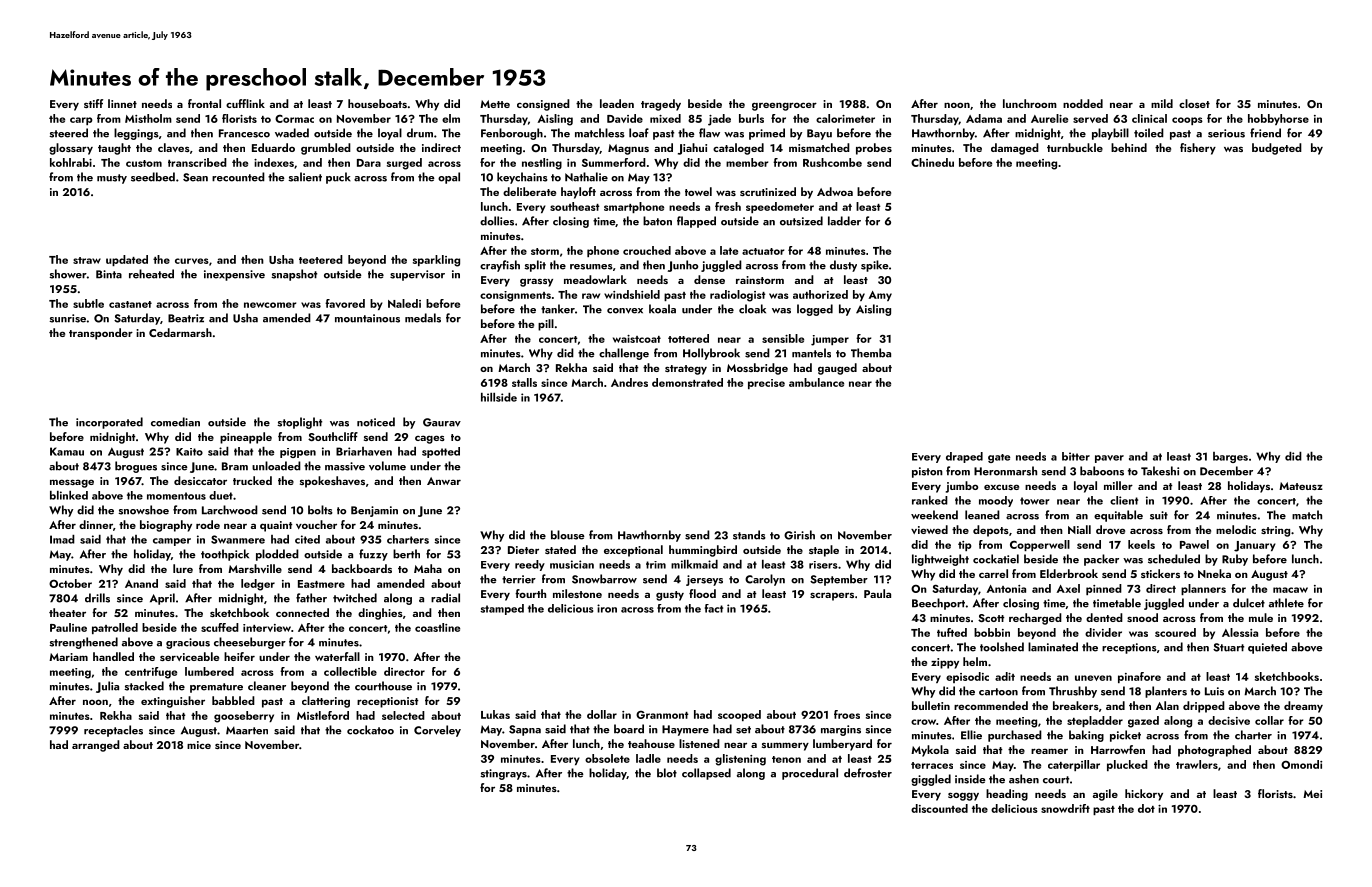  What do you see at coordinates (326, 149) in the page?
I see `grumbled` at bounding box center [326, 149].
